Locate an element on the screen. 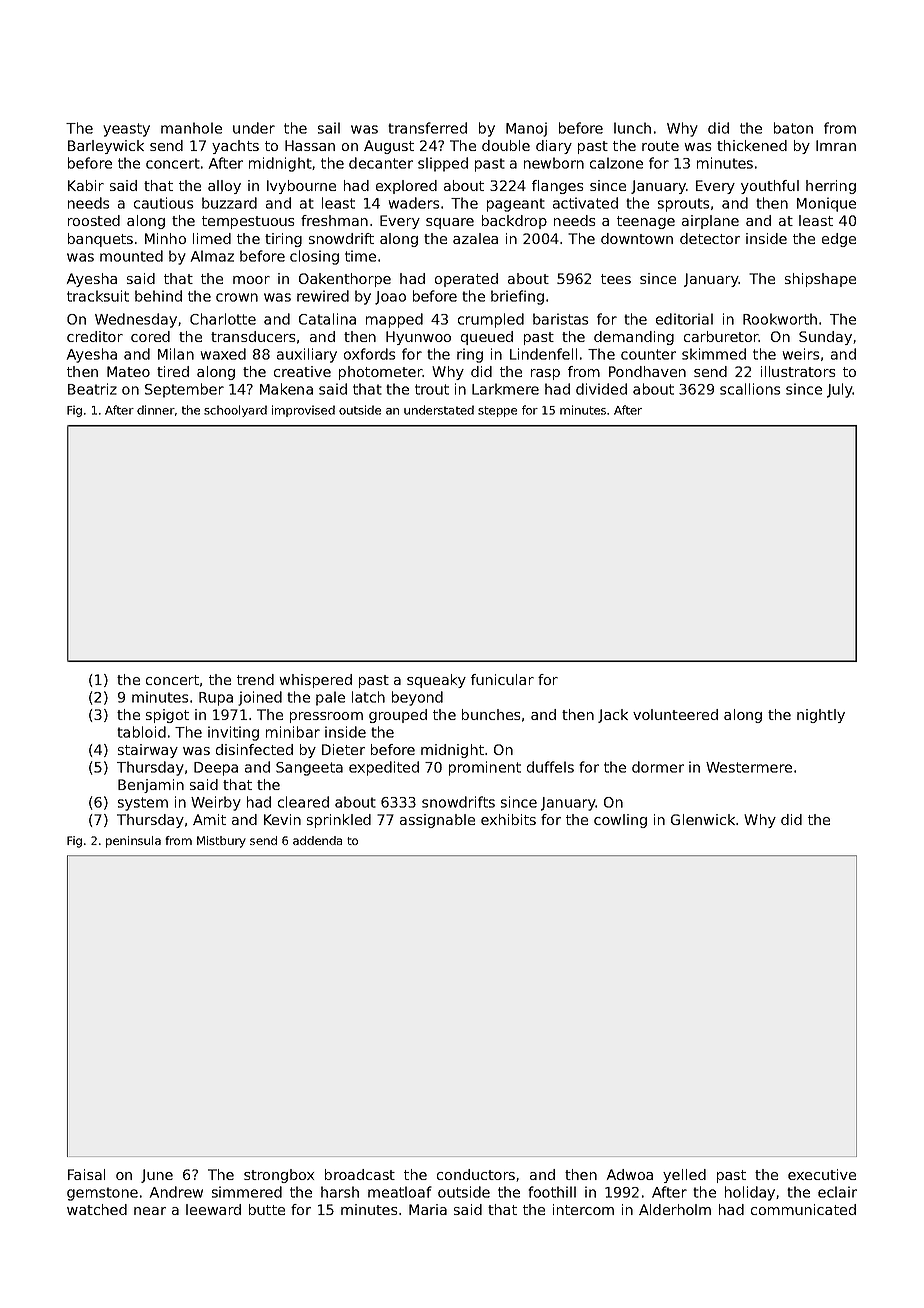 The image size is (924, 1308). transducers is located at coordinates (253, 336).
